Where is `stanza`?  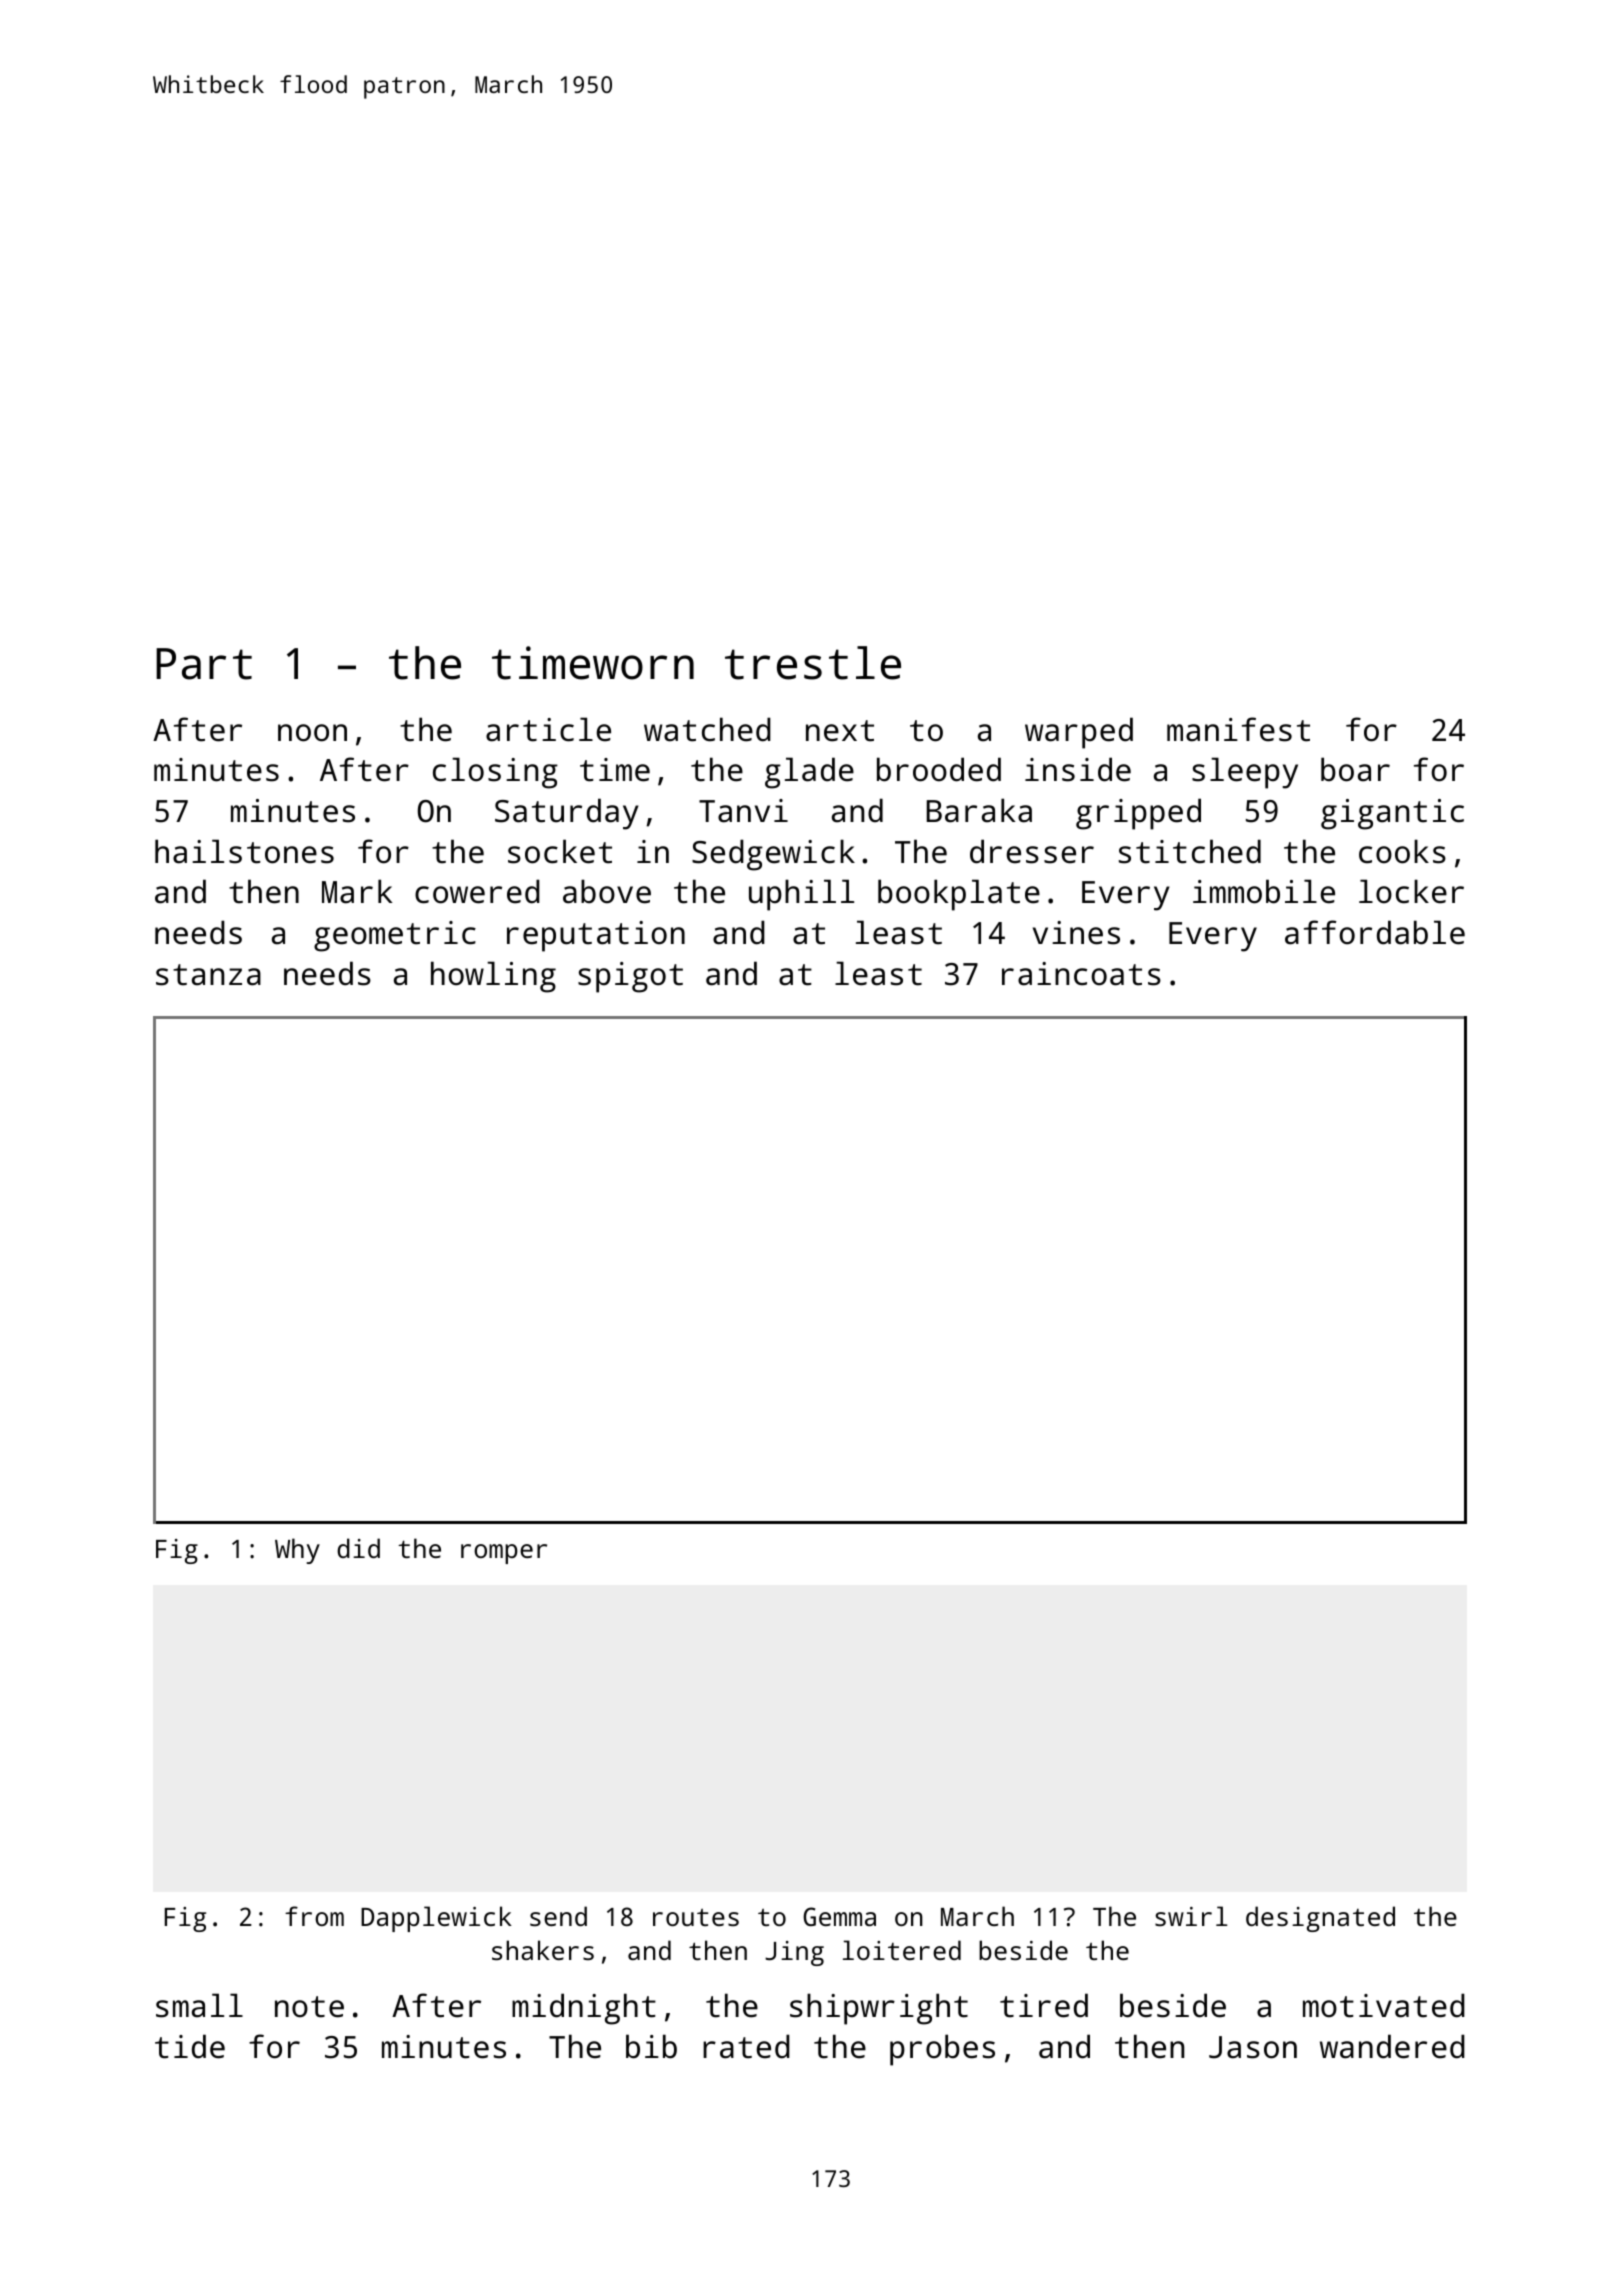
stanza is located at coordinates (208, 975).
